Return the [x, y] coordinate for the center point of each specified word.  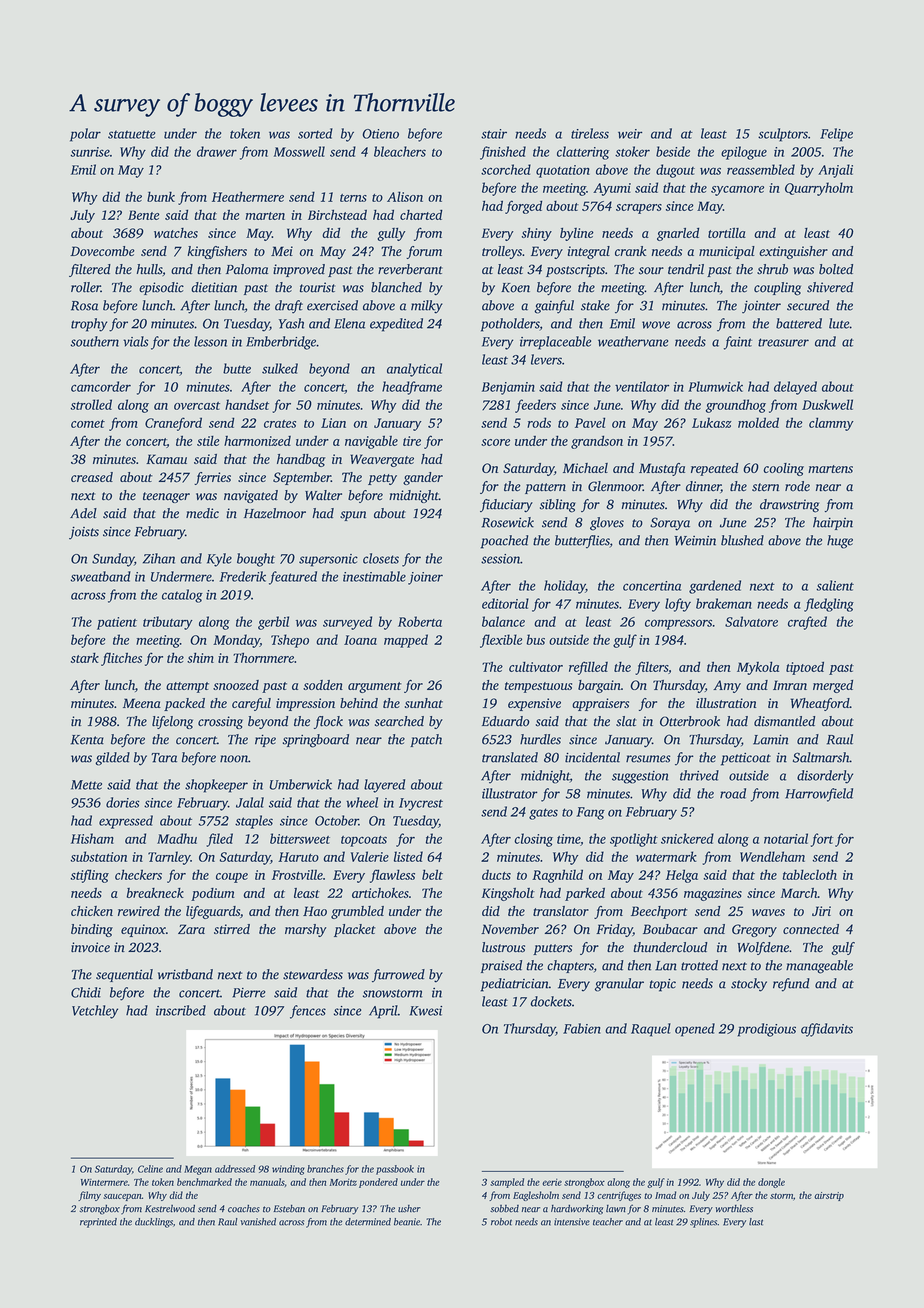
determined [368, 1222]
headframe [412, 388]
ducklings [154, 1223]
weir [630, 134]
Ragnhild [557, 876]
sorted [315, 133]
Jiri [821, 911]
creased [92, 477]
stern [765, 487]
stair [494, 134]
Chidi [86, 992]
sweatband [101, 576]
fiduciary [506, 505]
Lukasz [712, 422]
